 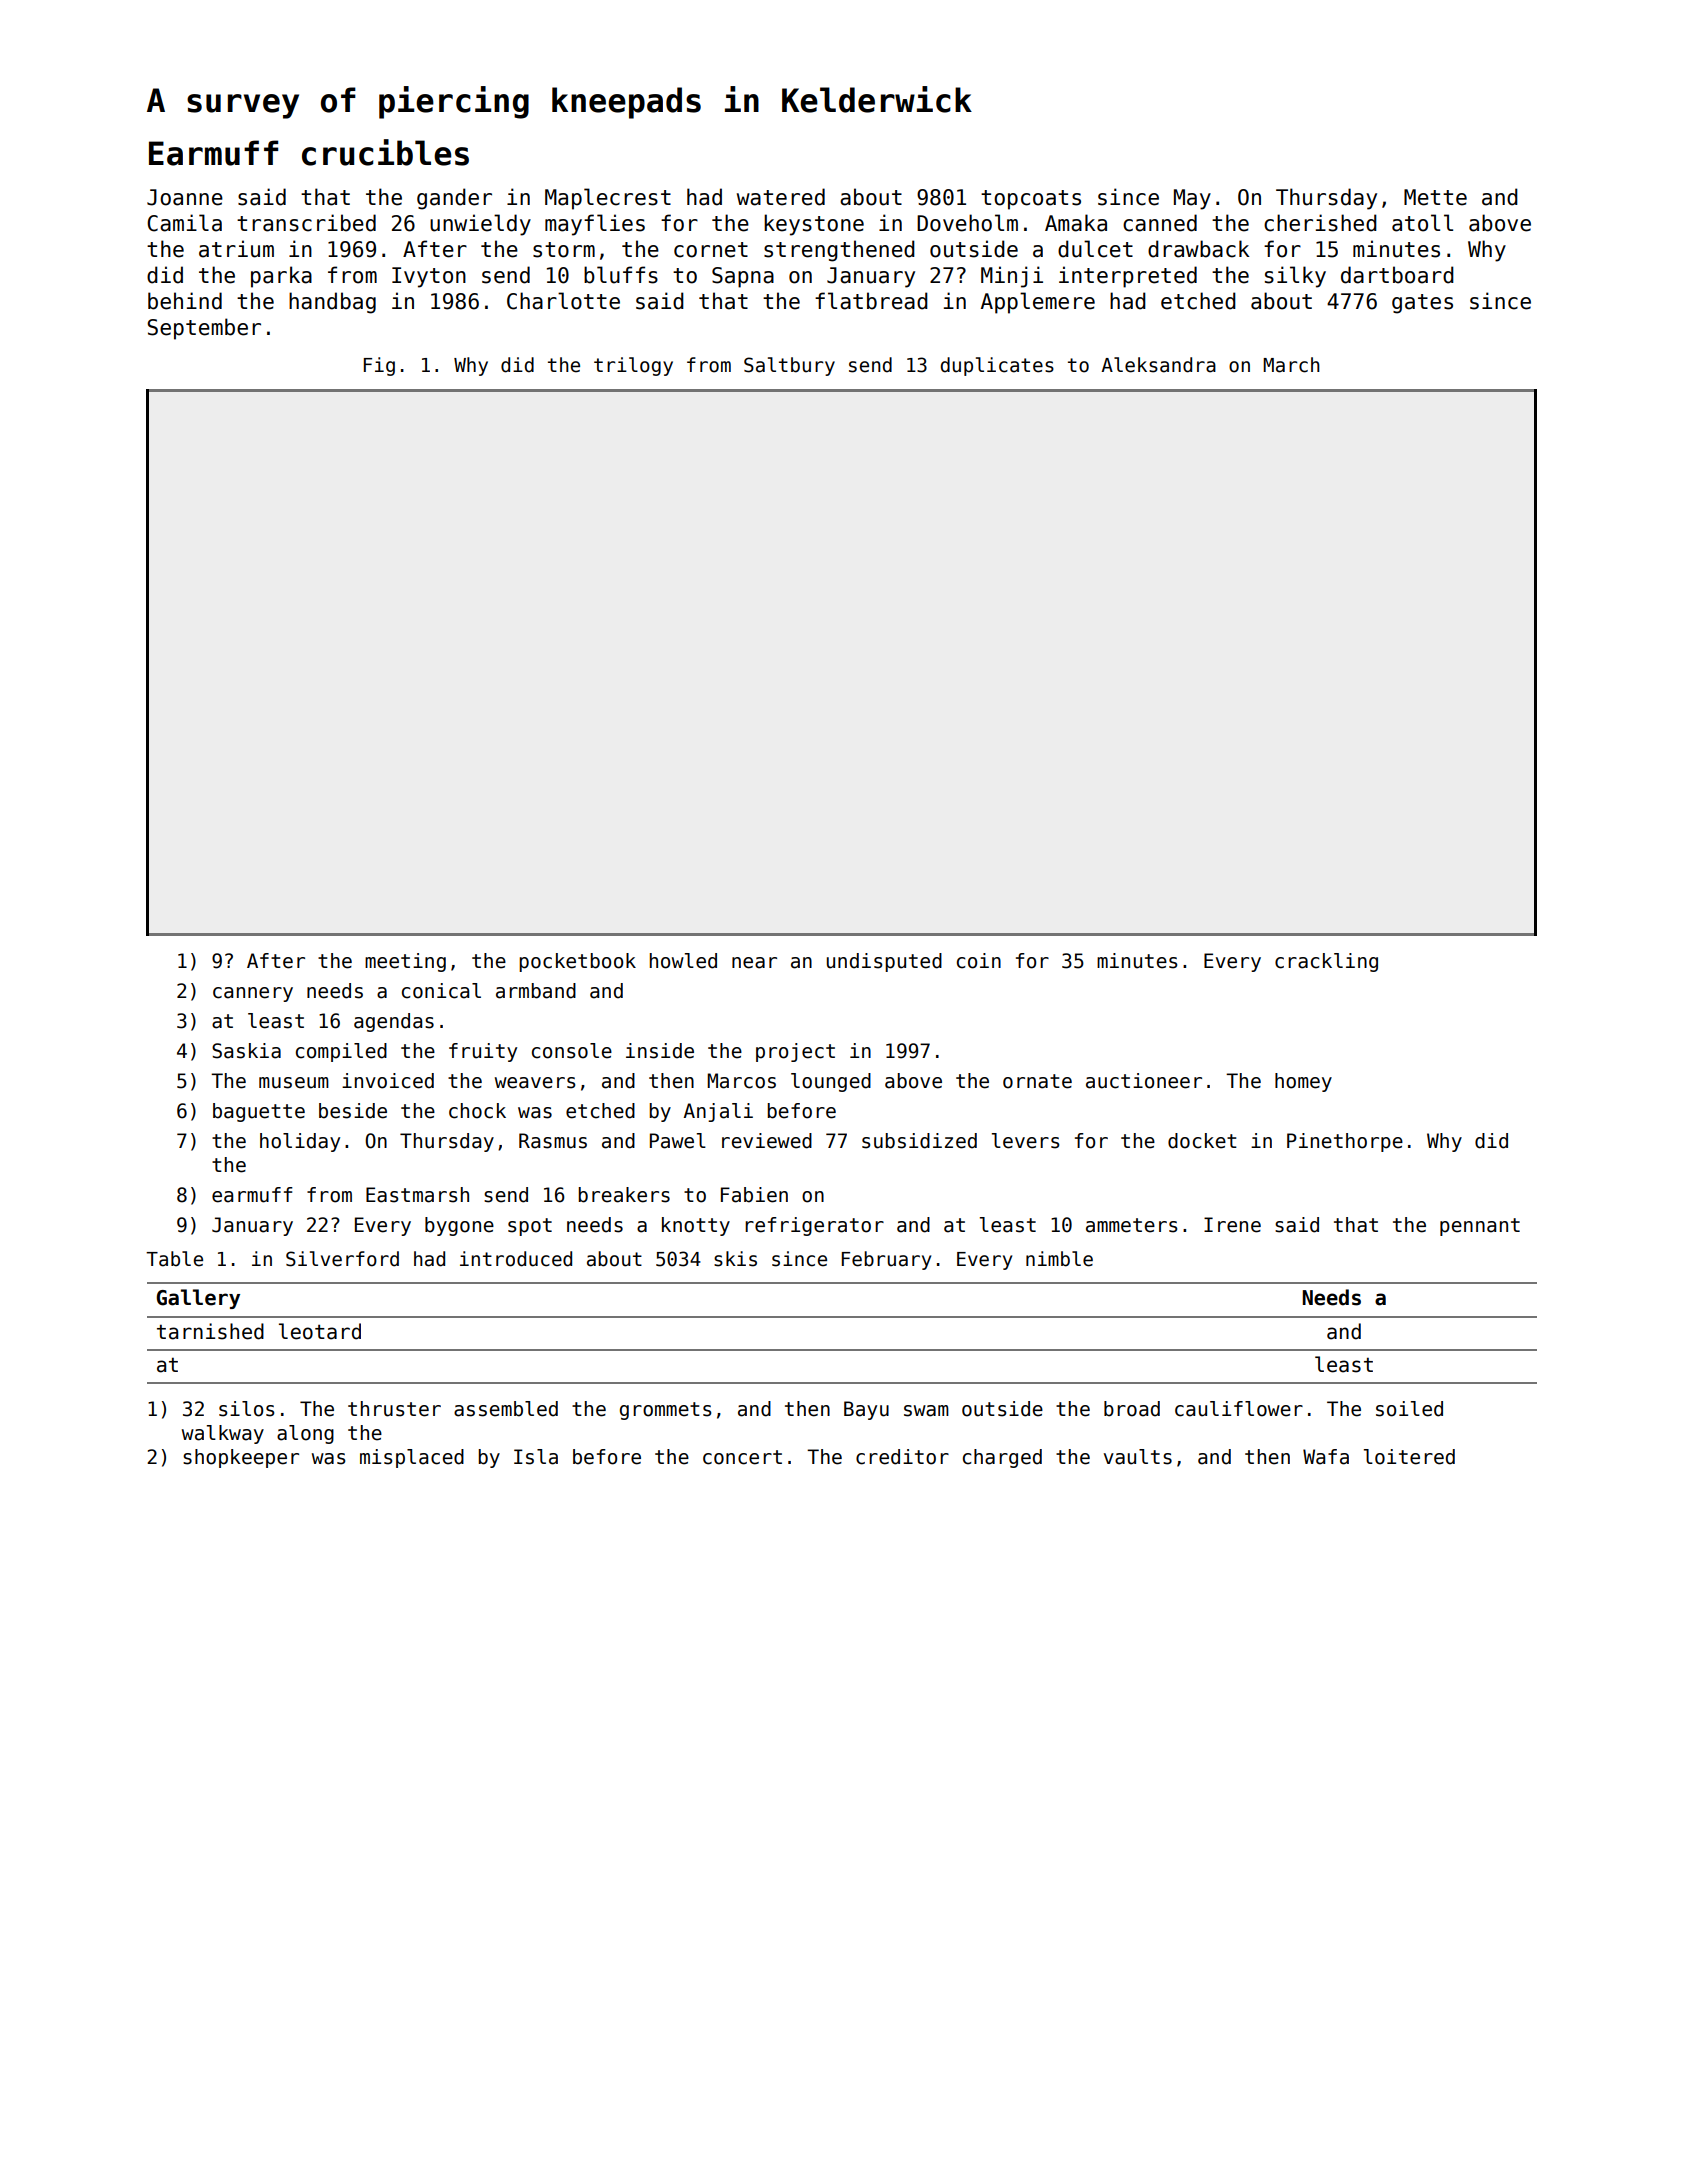 I want to click on cherished, so click(x=1320, y=223).
